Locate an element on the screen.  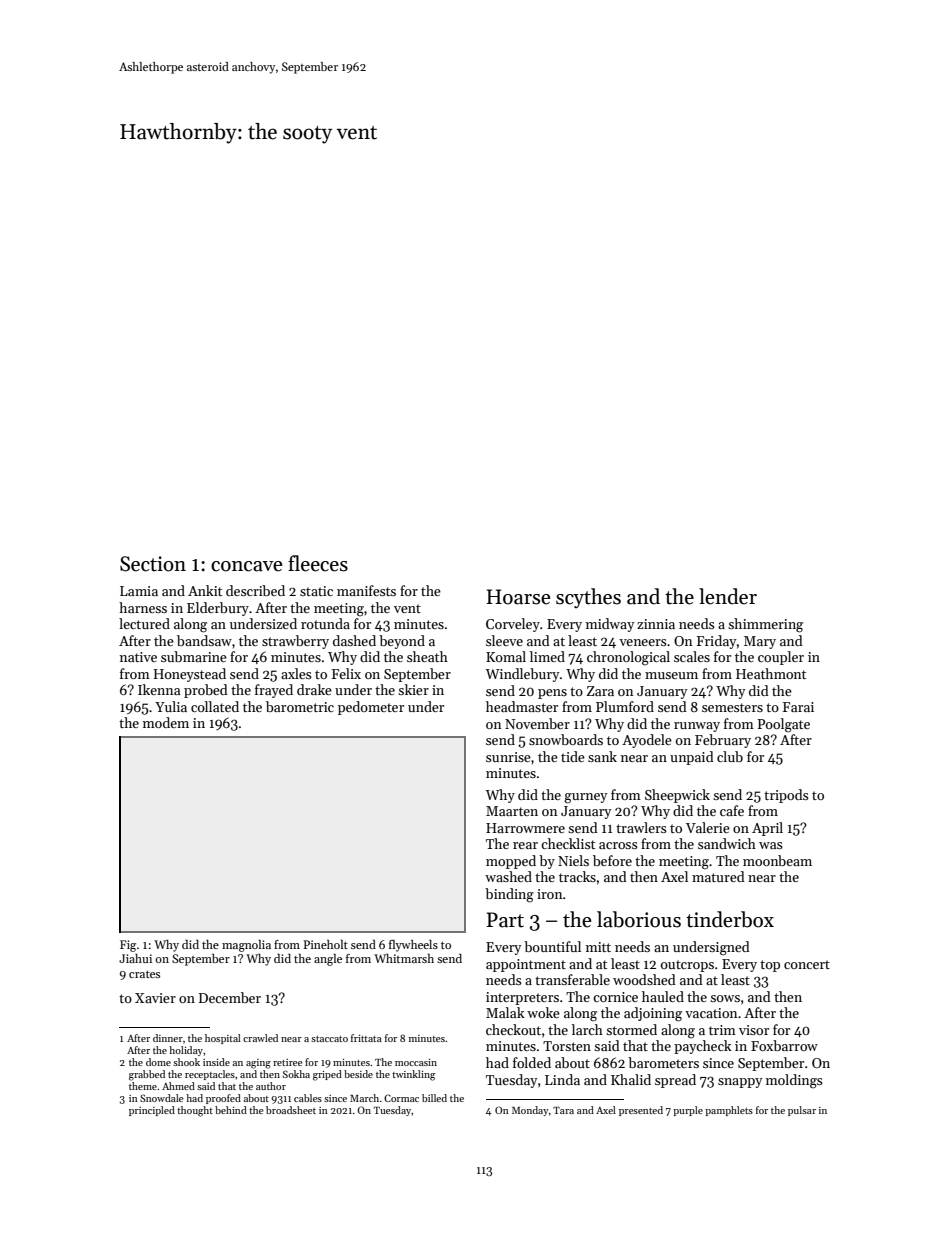
Heathmont is located at coordinates (771, 673).
